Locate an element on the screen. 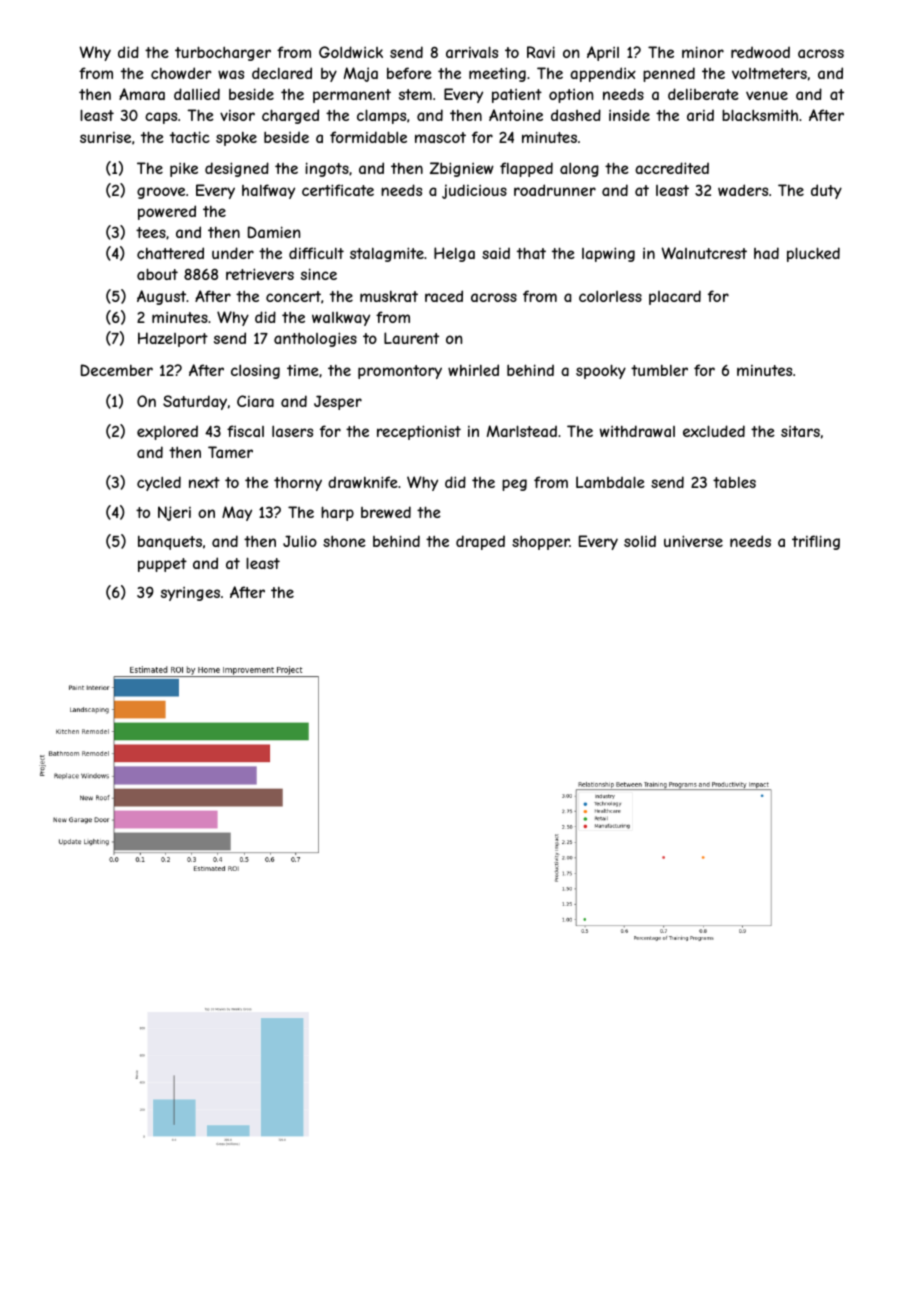  whirled is located at coordinates (473, 370).
